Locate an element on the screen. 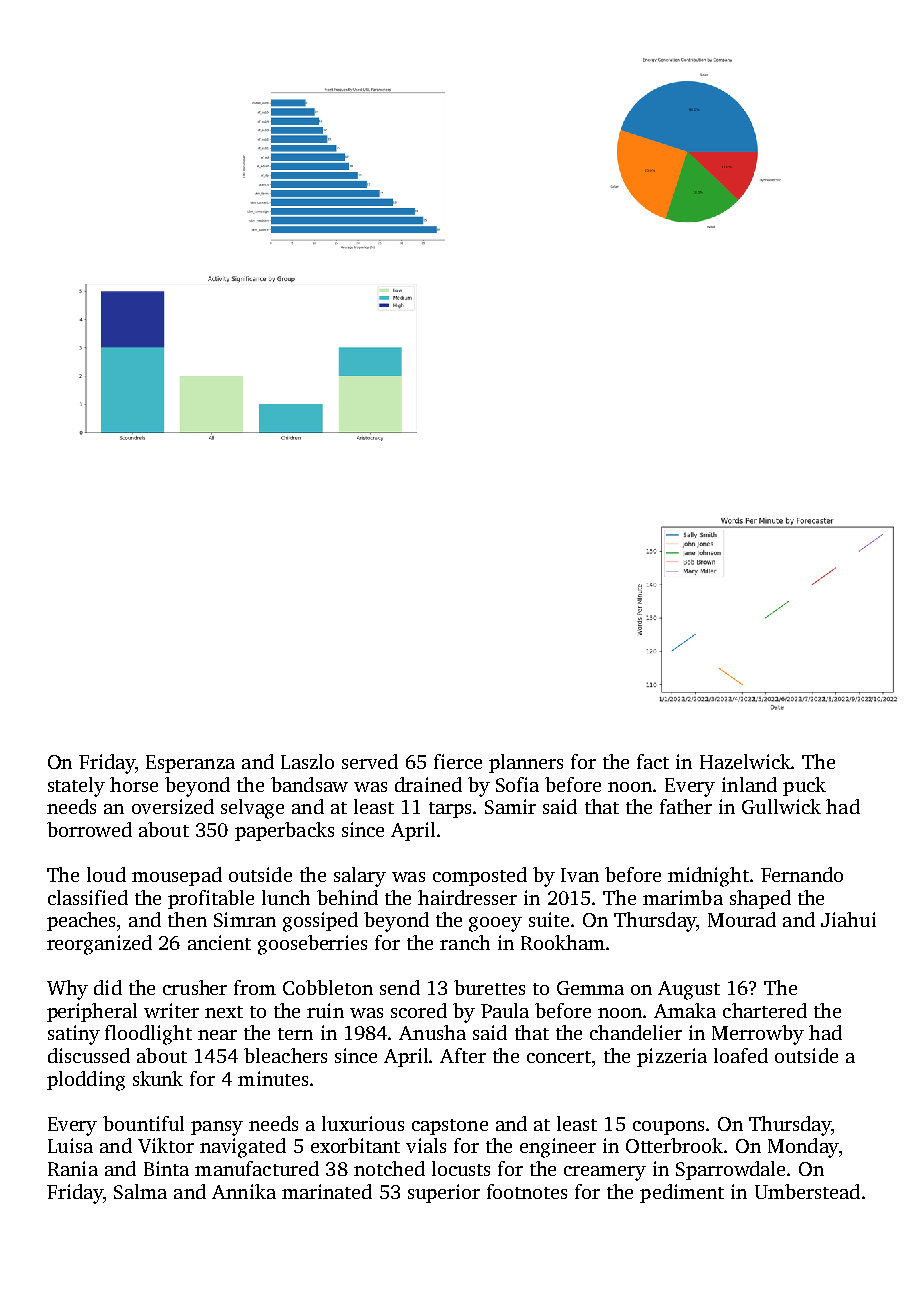 This screenshot has height=1308, width=924. Salma is located at coordinates (140, 1191).
